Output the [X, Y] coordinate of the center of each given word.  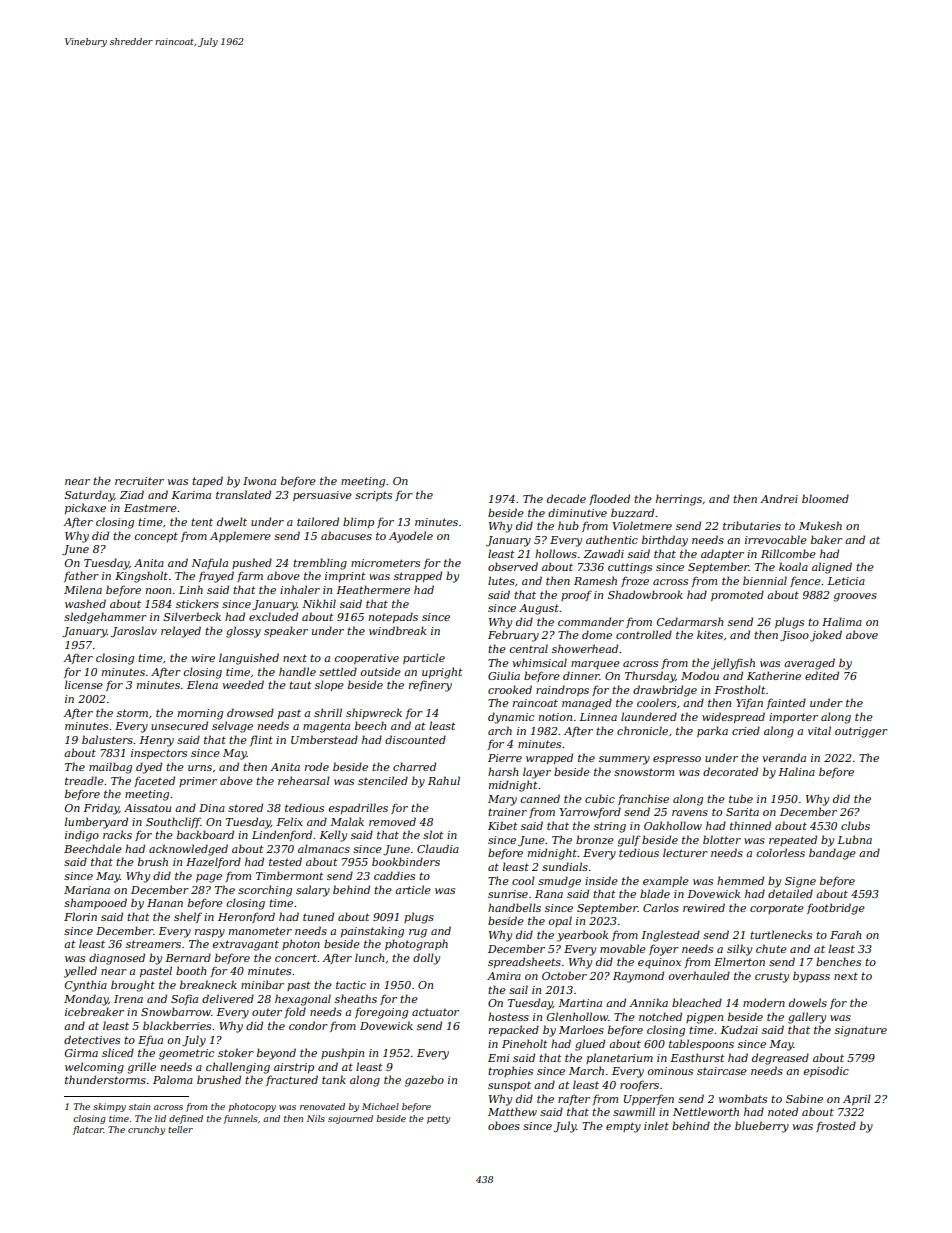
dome [597, 634]
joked [826, 636]
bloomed [825, 498]
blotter [722, 839]
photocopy [252, 1107]
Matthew [512, 1111]
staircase [722, 1071]
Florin [80, 916]
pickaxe [85, 508]
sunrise [508, 894]
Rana [549, 894]
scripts [373, 496]
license [84, 684]
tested [285, 861]
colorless [781, 852]
